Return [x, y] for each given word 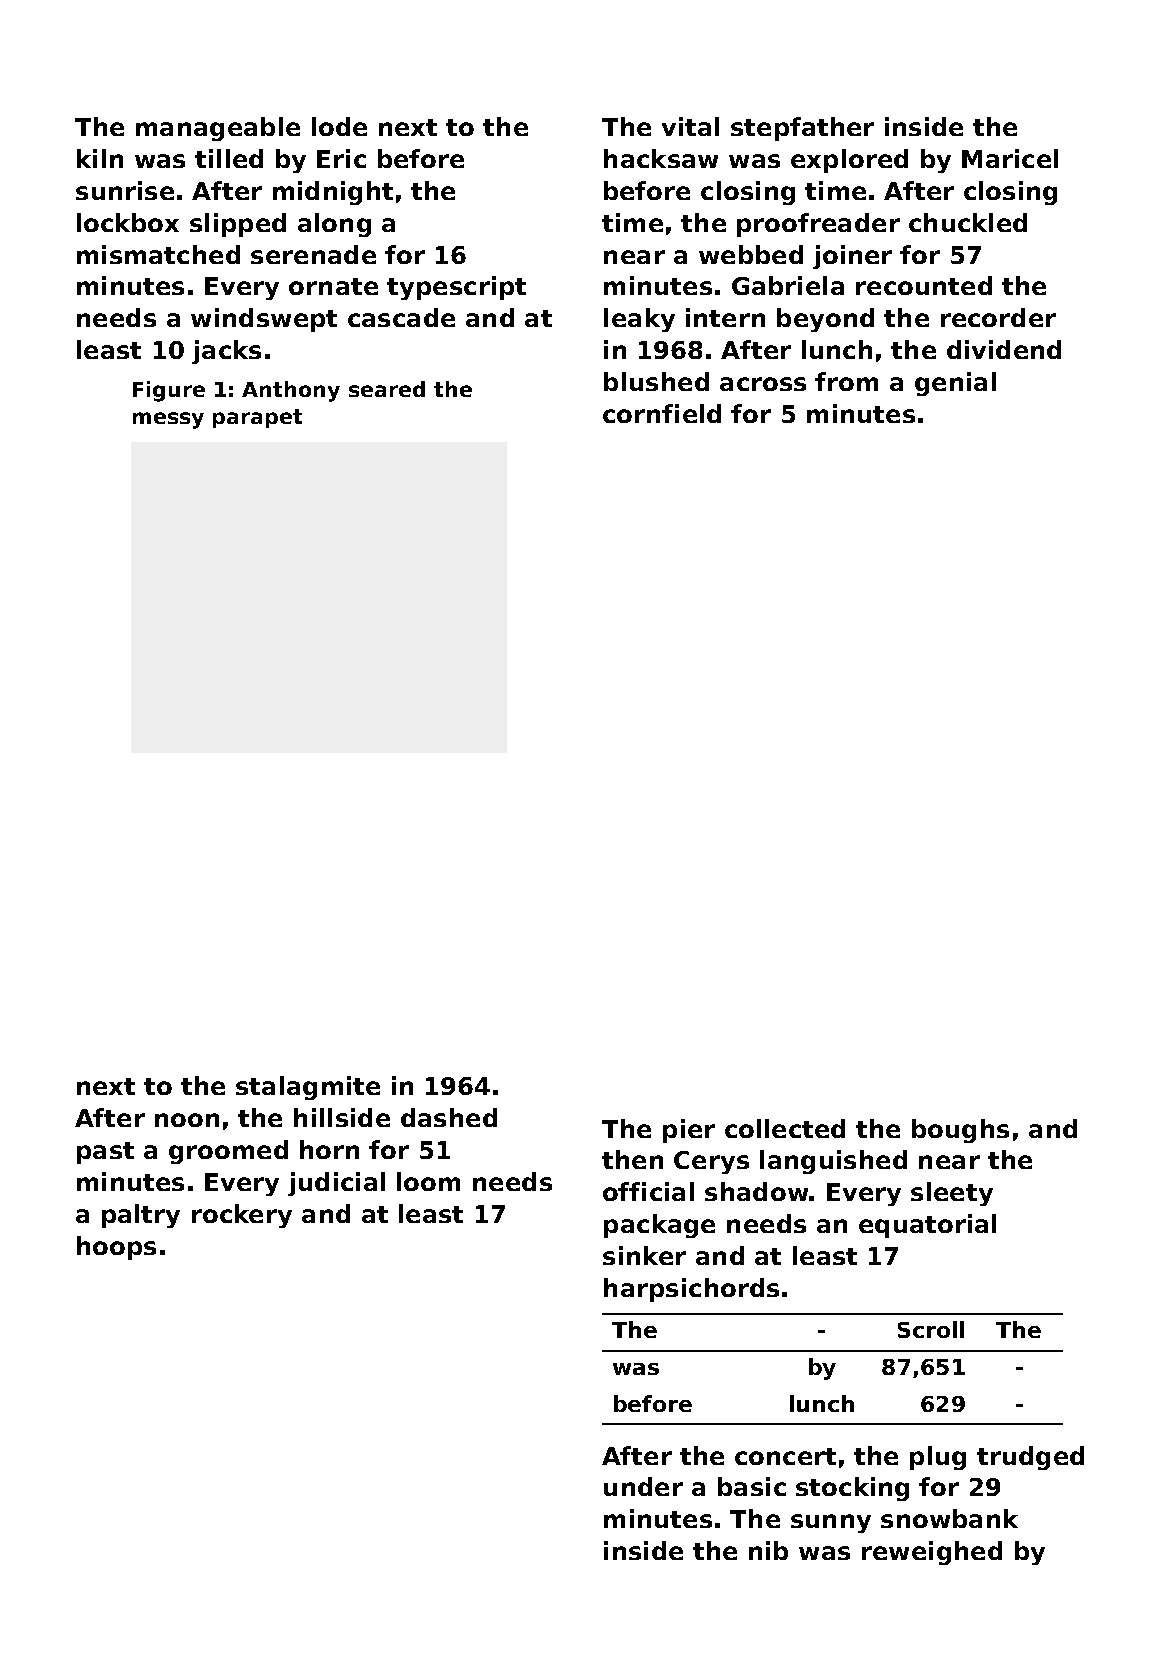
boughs [960, 1131]
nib [768, 1550]
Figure [169, 391]
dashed [449, 1117]
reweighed [932, 1553]
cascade [401, 317]
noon [187, 1120]
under [643, 1486]
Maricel [1010, 158]
